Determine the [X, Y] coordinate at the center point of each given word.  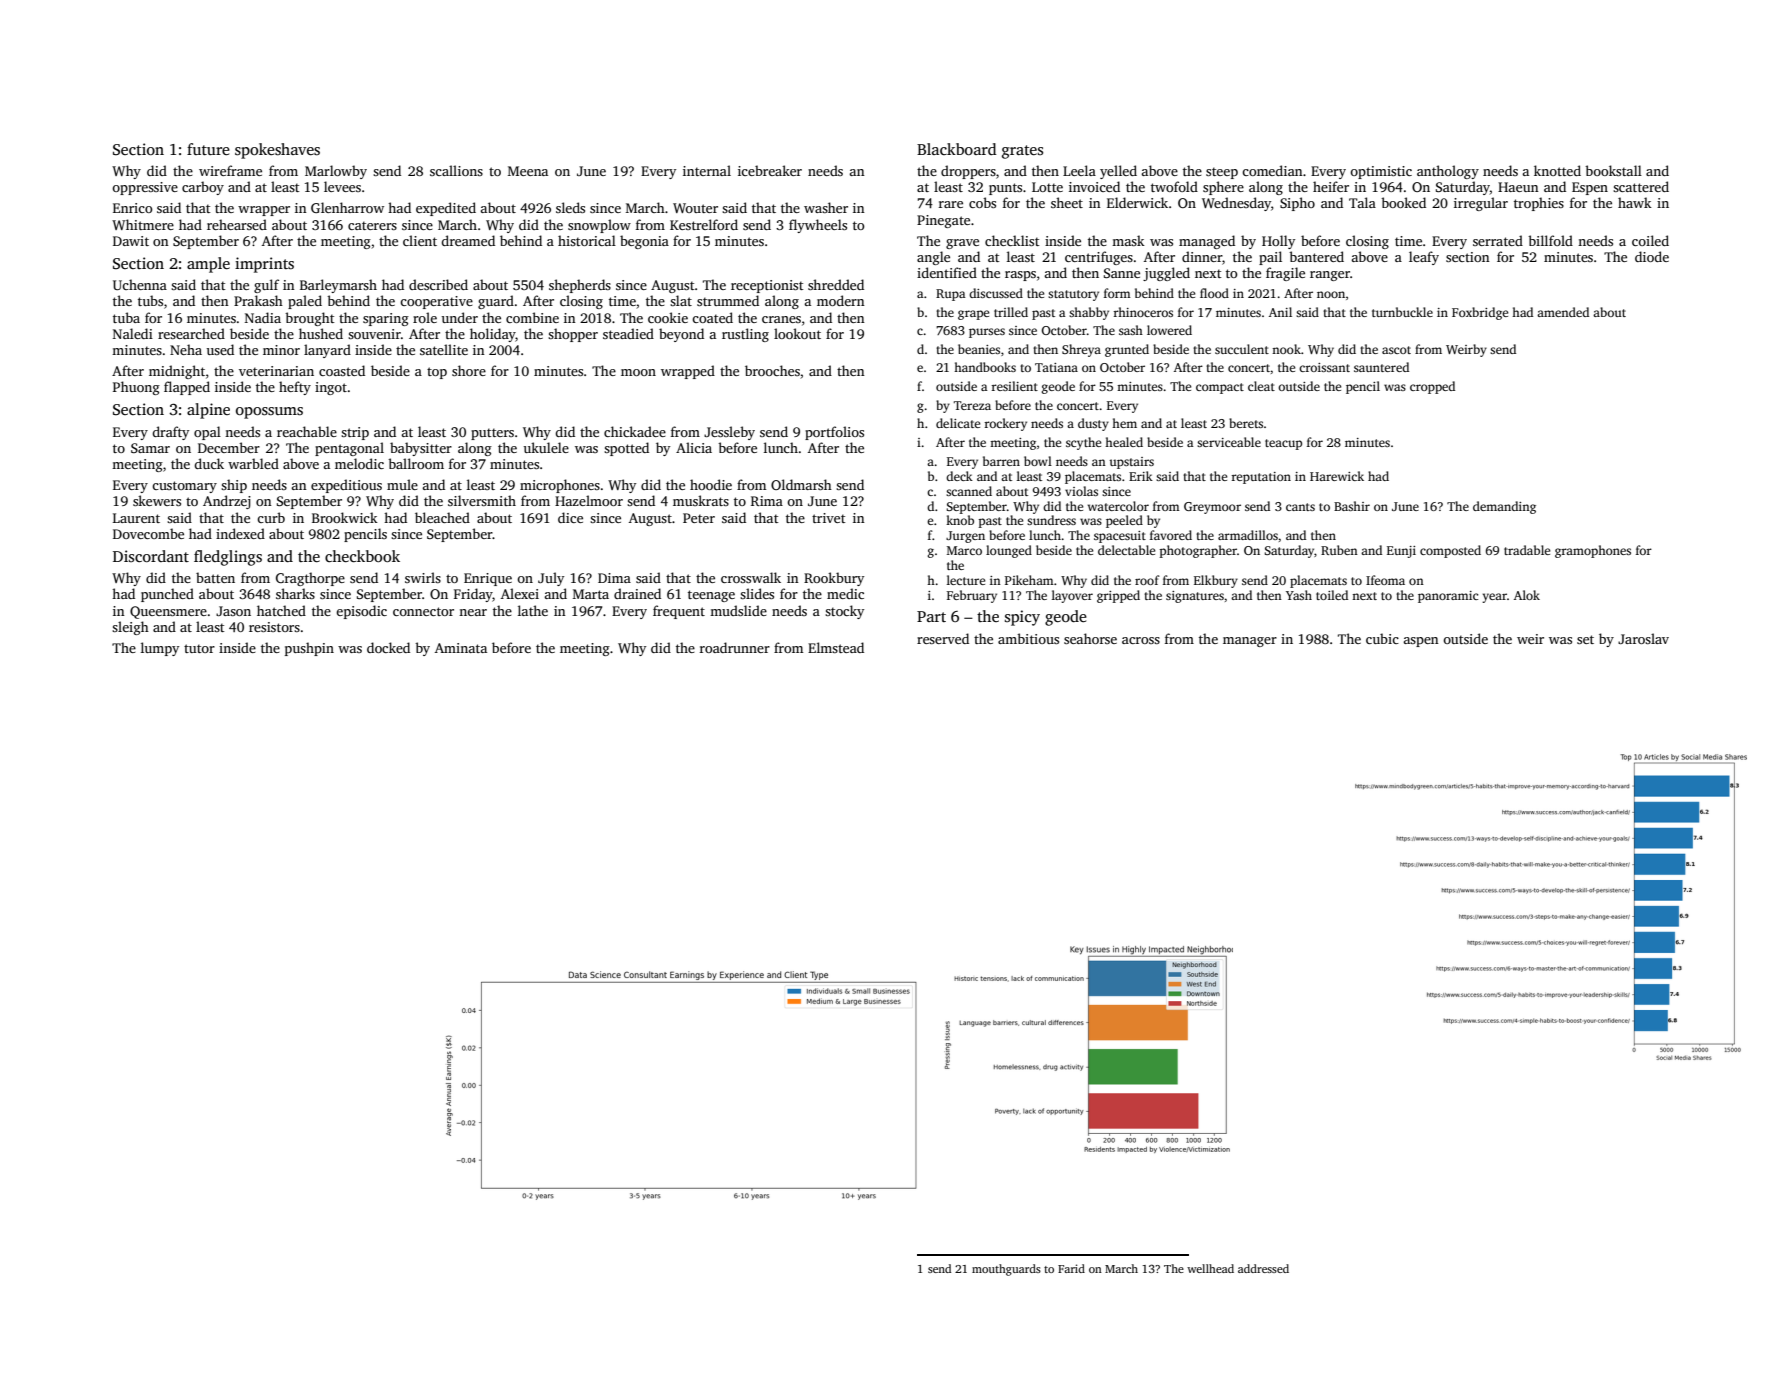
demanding [1504, 507]
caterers [372, 225]
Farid [1071, 1268]
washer [826, 207]
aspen [1421, 642]
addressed [1263, 1268]
